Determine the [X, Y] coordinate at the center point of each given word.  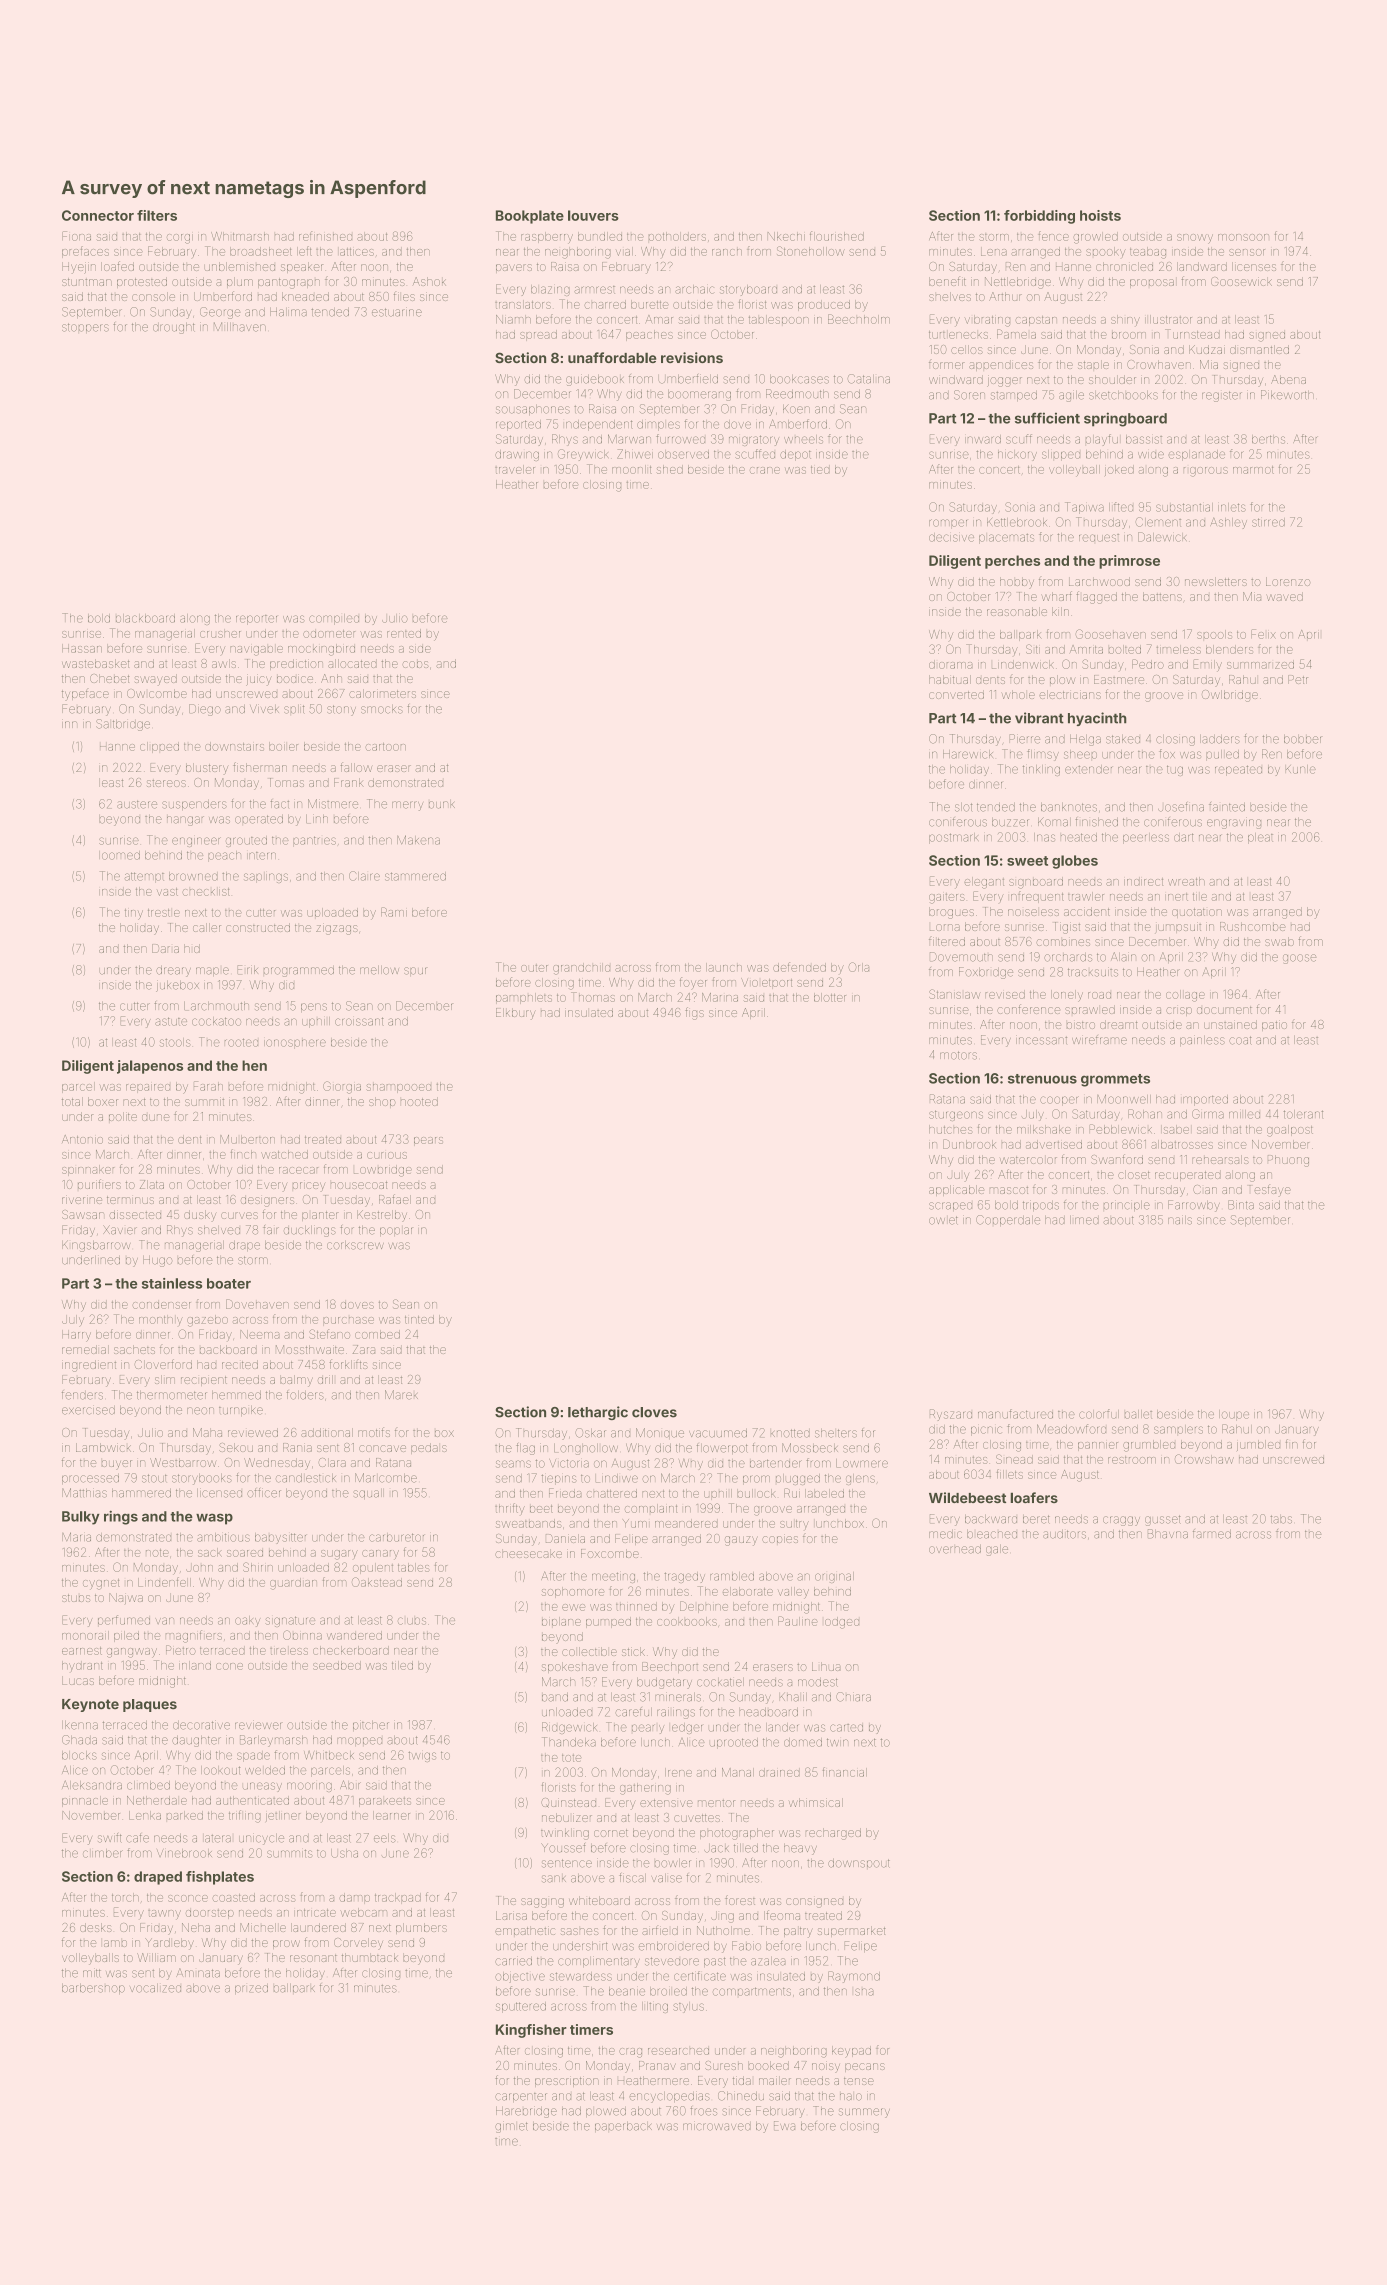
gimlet [511, 2127]
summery [864, 2113]
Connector [98, 215]
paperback [623, 2127]
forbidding [1039, 217]
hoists [1100, 215]
